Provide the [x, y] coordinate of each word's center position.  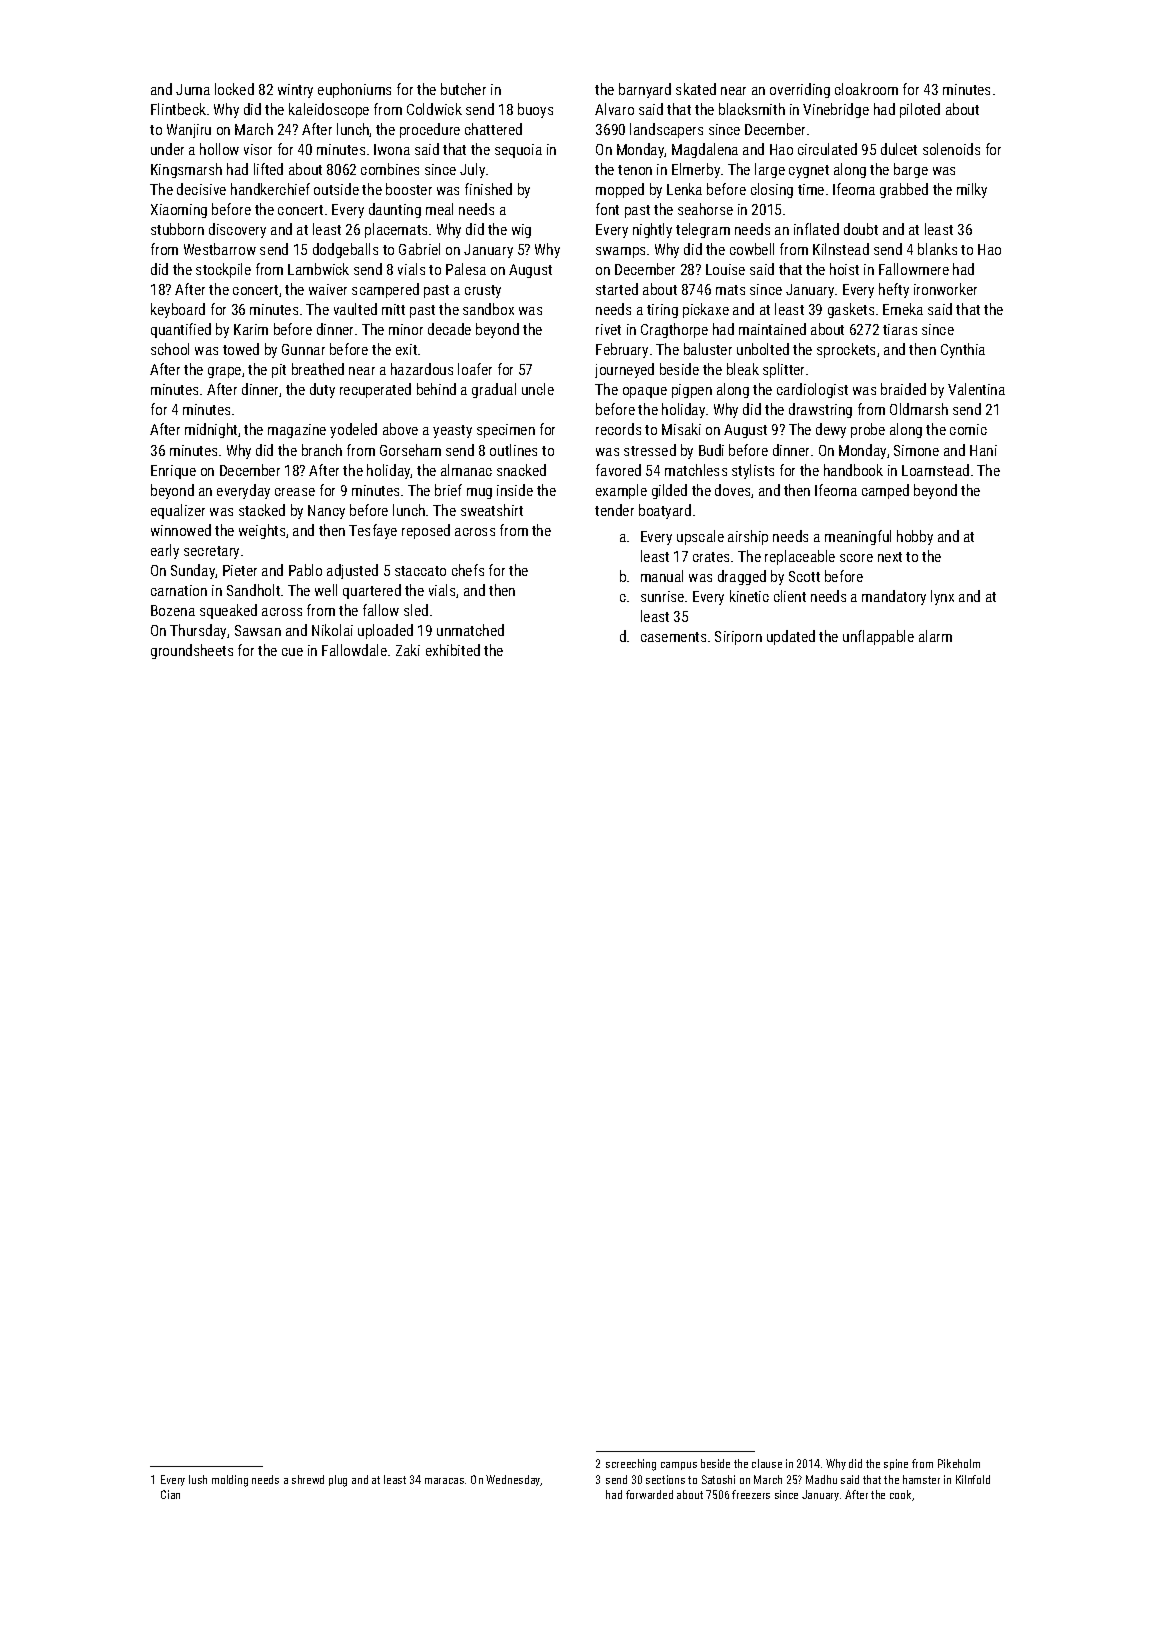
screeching [631, 1465]
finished [488, 189]
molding [230, 1481]
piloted [920, 110]
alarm [935, 636]
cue [292, 652]
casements [673, 637]
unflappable [878, 637]
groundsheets [192, 651]
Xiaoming [179, 211]
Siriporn [738, 638]
